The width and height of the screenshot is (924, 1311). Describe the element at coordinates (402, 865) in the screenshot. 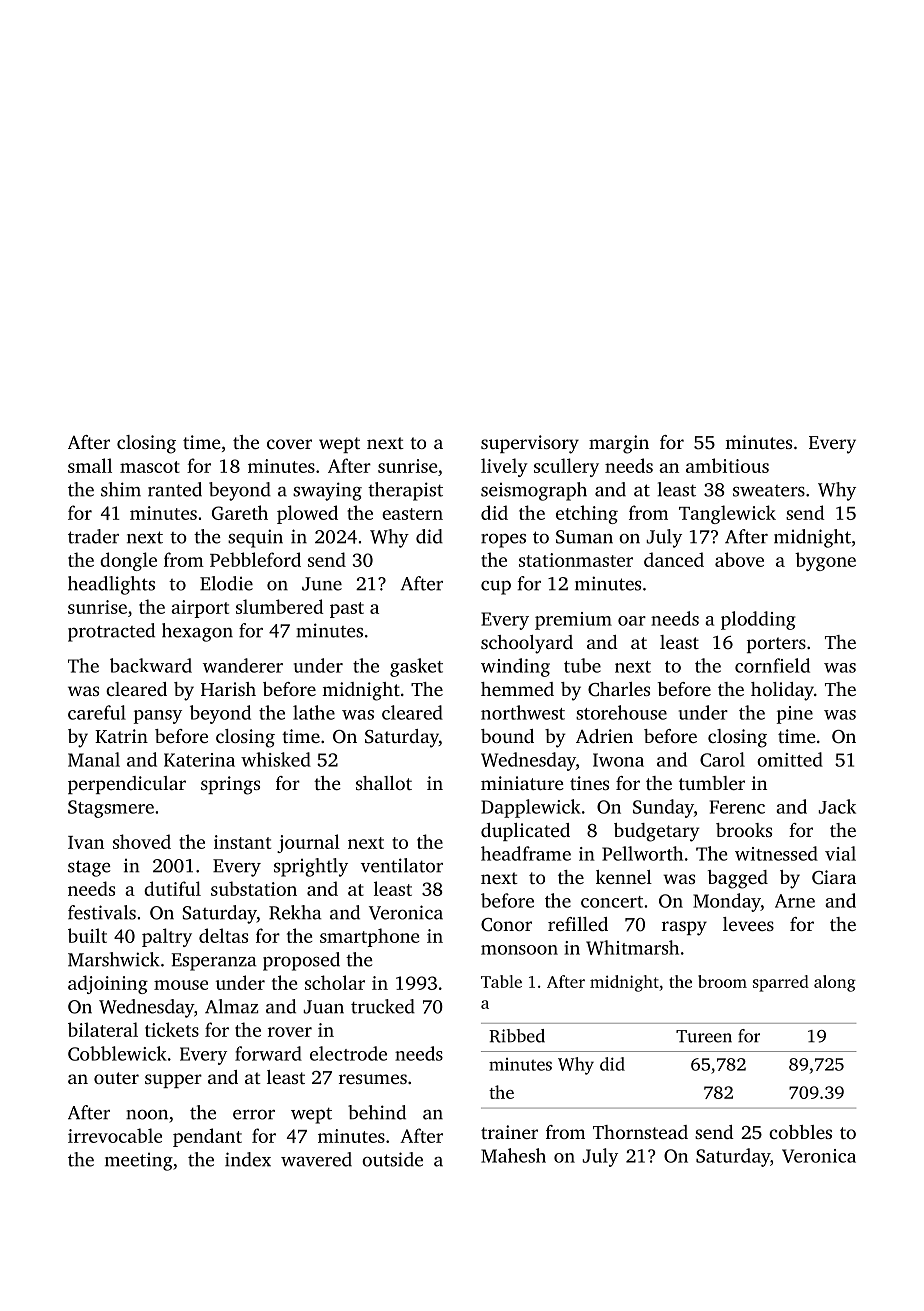

I see `ventilator` at that location.
